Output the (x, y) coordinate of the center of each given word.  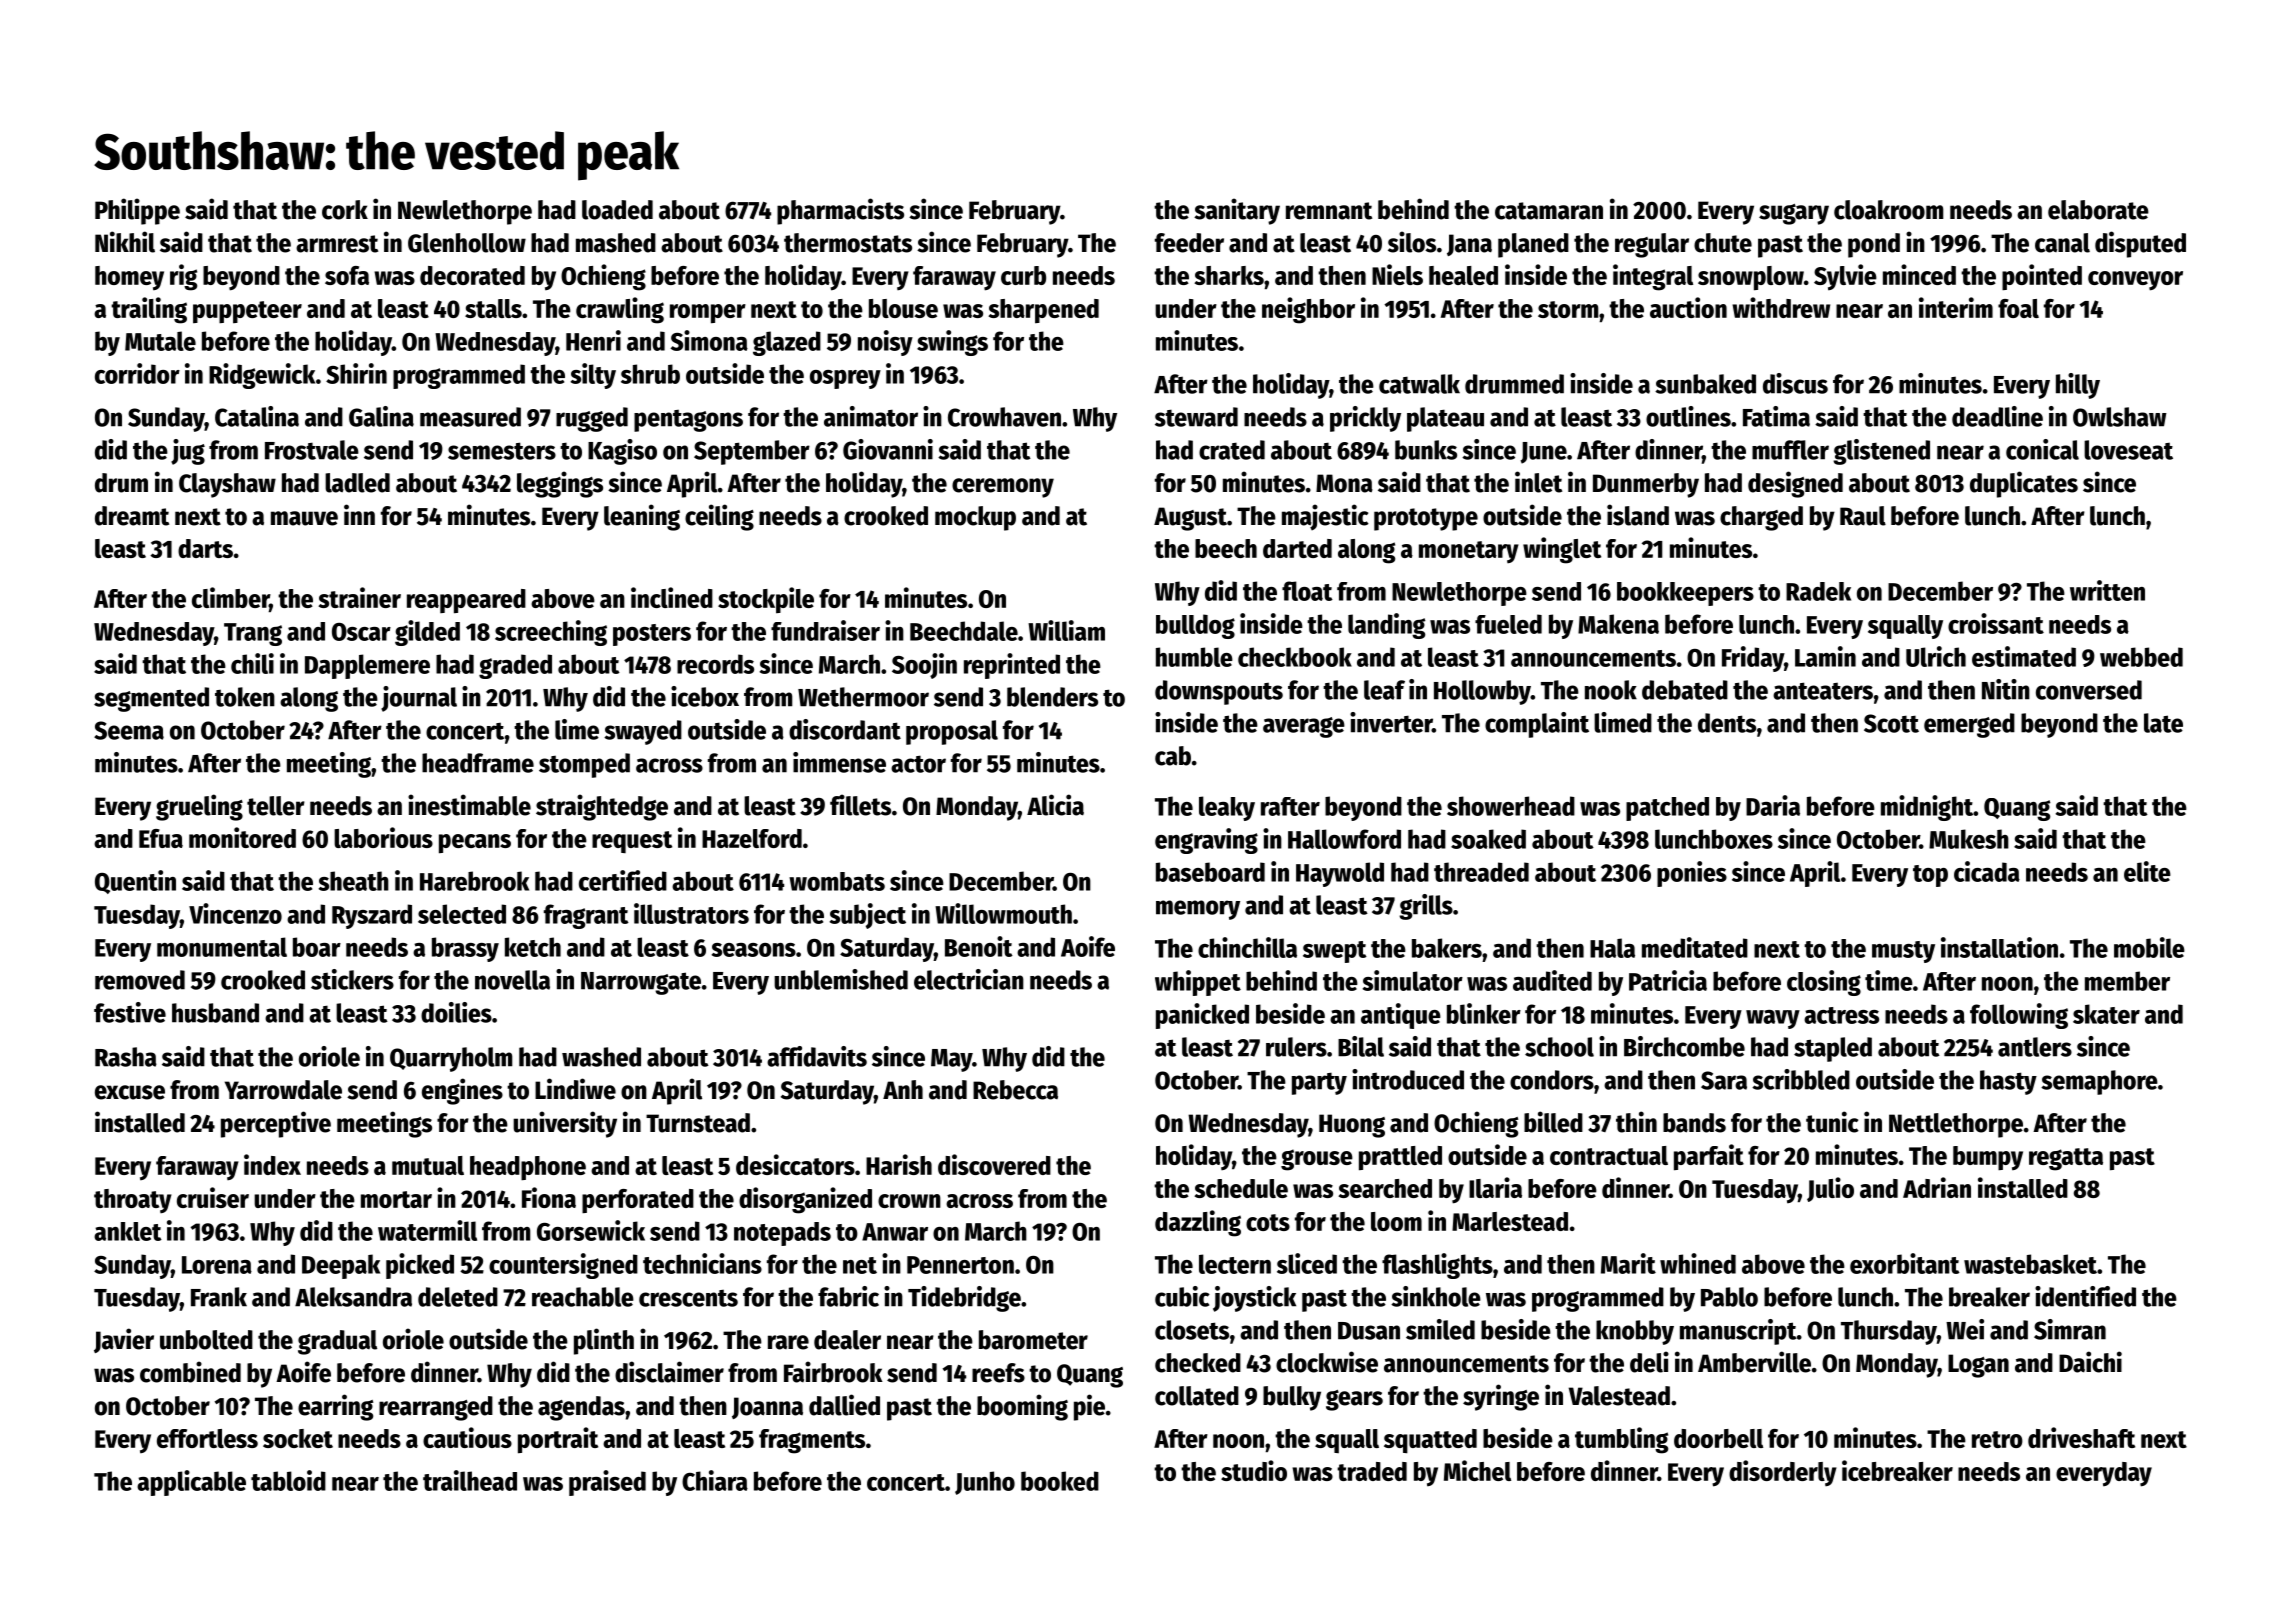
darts (205, 548)
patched (1667, 809)
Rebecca (1015, 1090)
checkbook (1295, 657)
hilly (2078, 386)
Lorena (217, 1265)
